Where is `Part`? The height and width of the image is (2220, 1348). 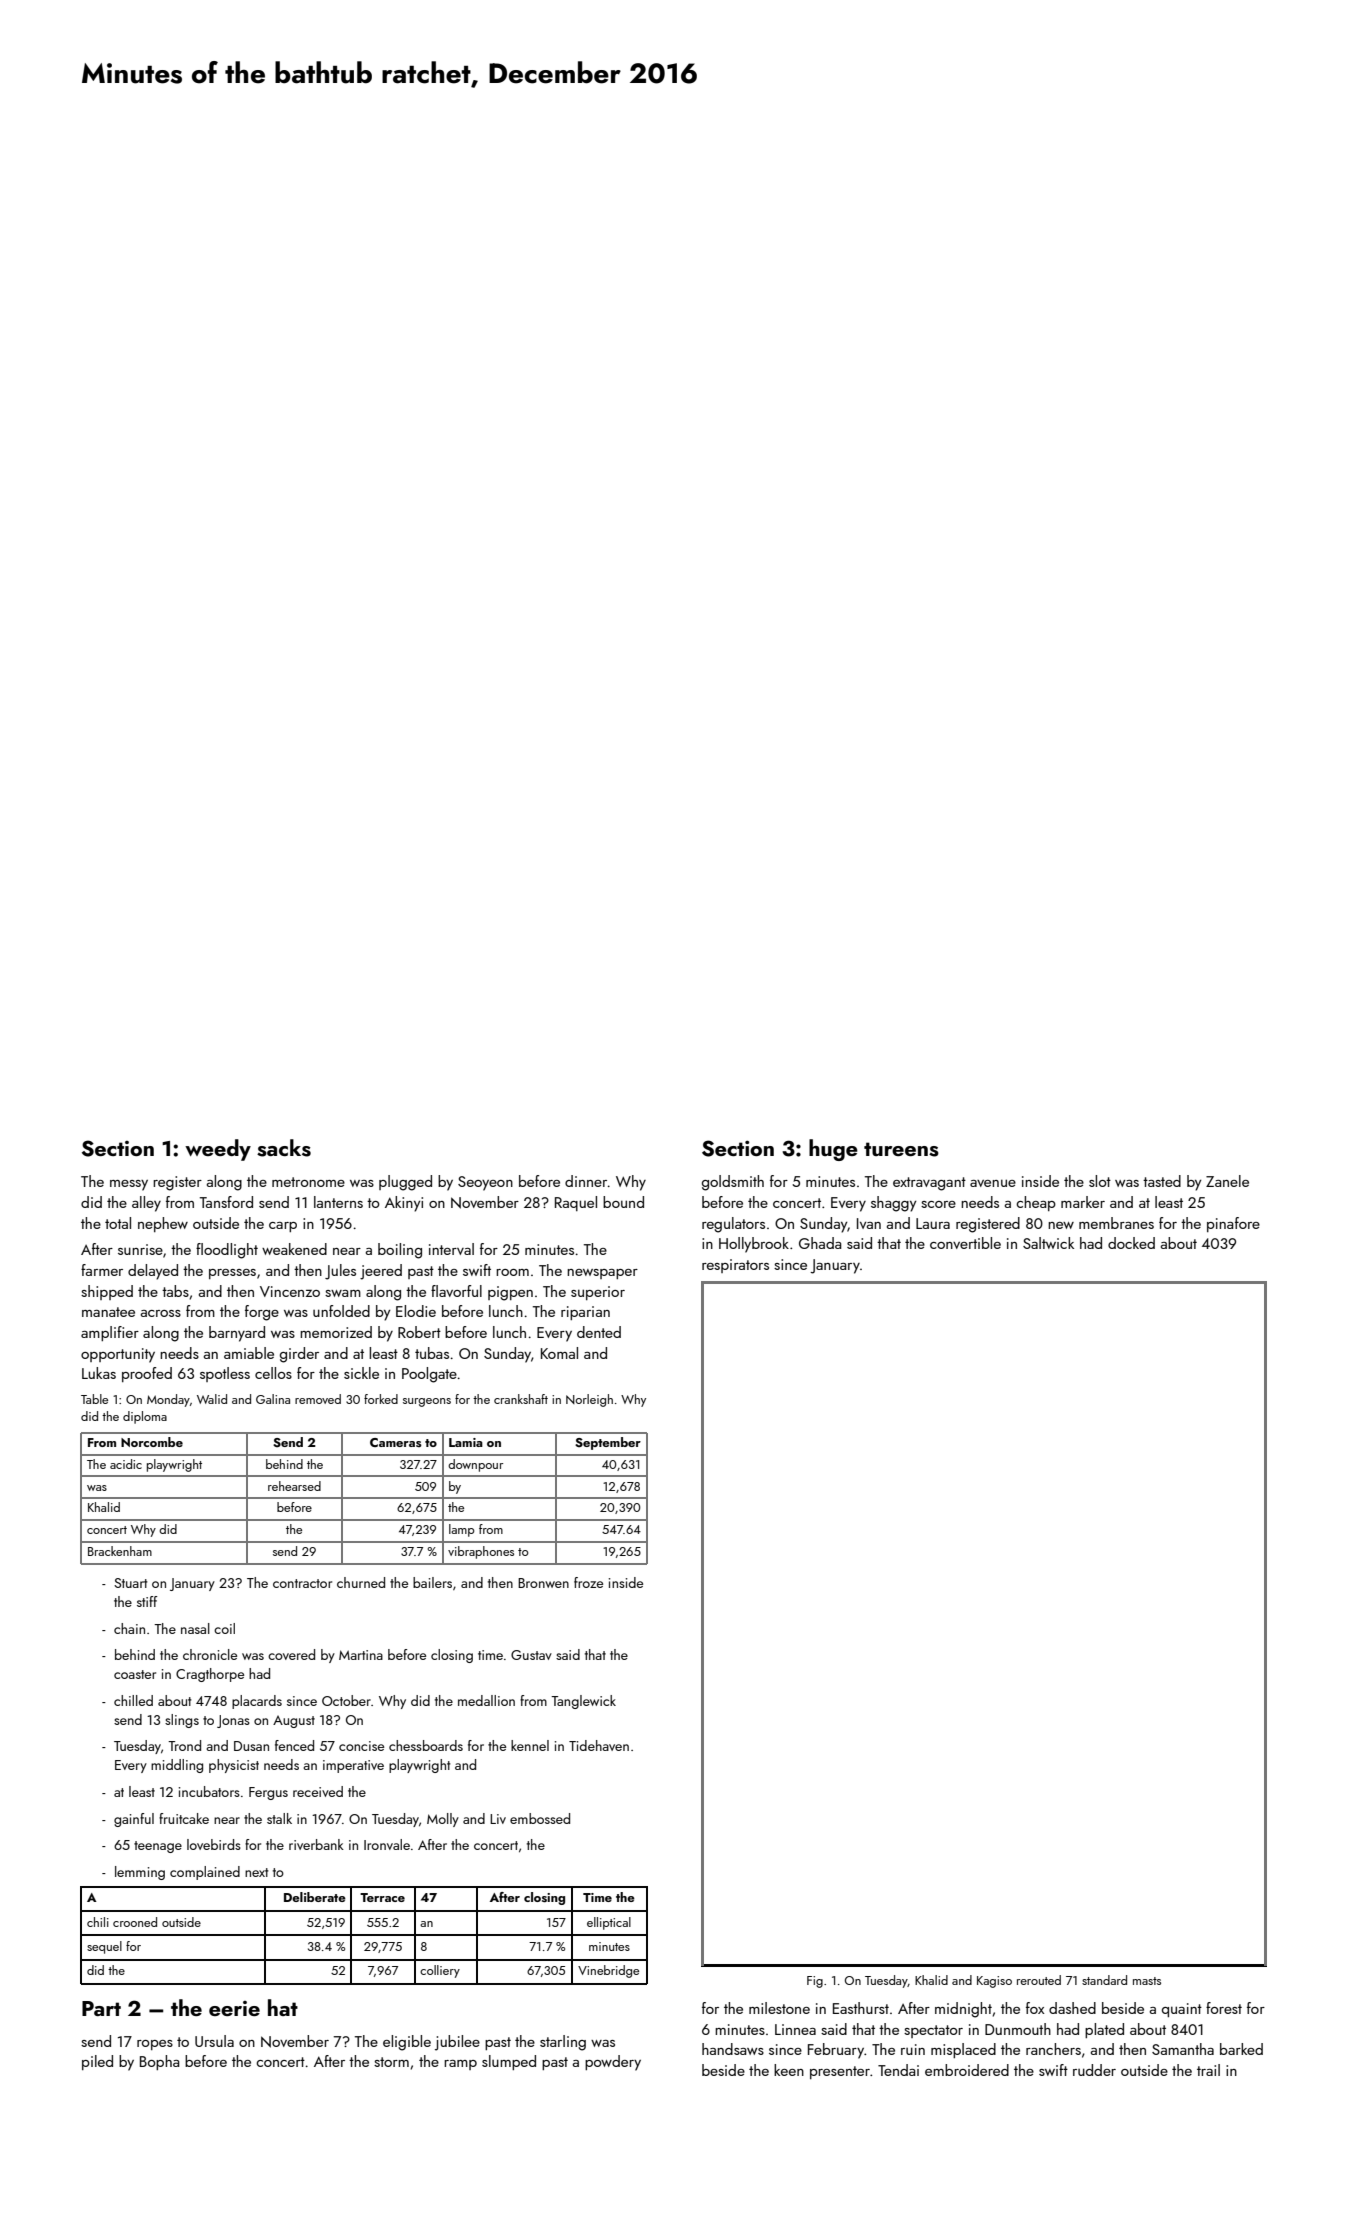 Part is located at coordinates (101, 2008).
